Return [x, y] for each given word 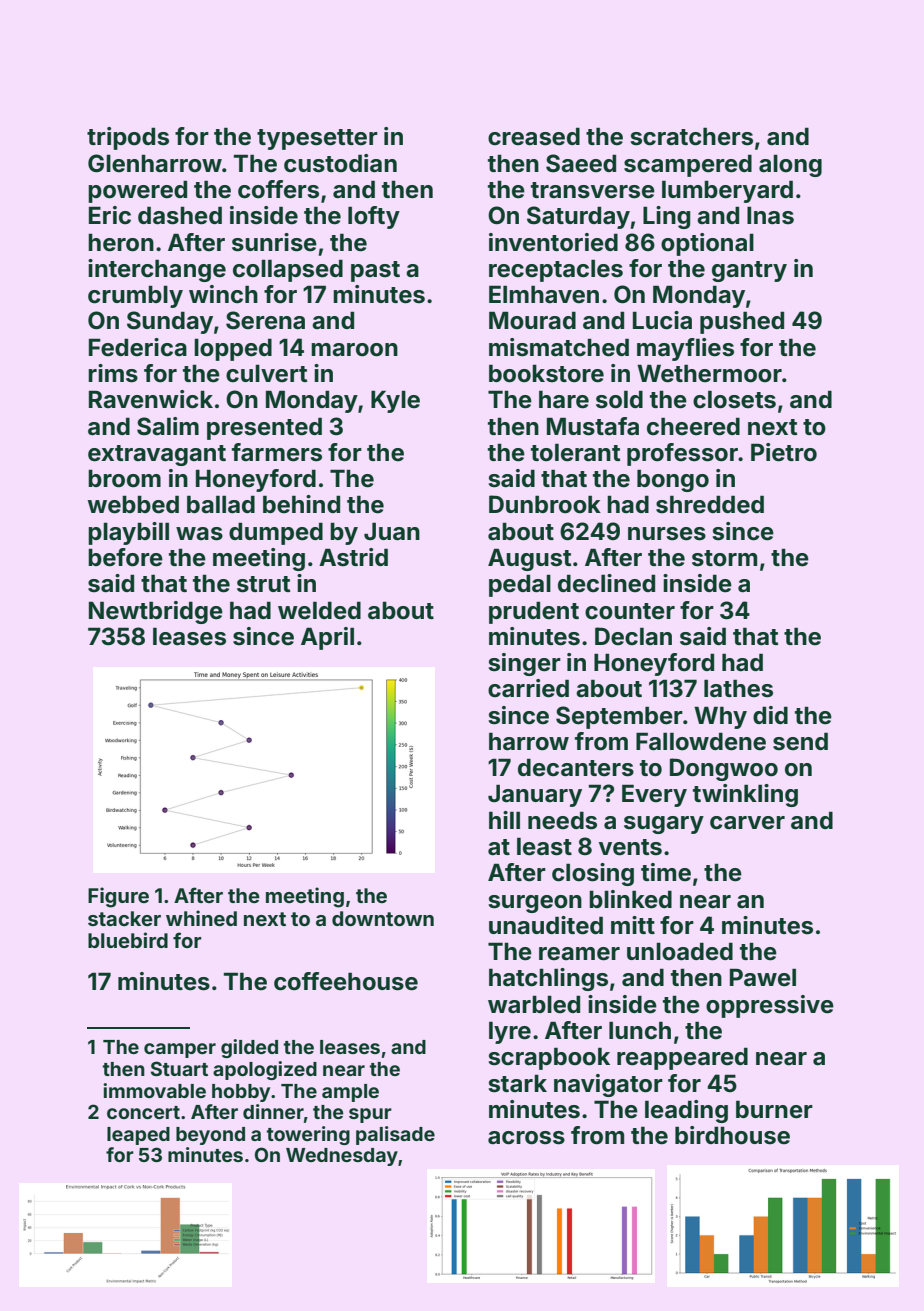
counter [630, 611]
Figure [118, 897]
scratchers [691, 136]
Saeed [581, 163]
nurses [667, 534]
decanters [576, 767]
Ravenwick [151, 399]
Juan [392, 531]
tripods [128, 138]
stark [517, 1083]
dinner [273, 1111]
